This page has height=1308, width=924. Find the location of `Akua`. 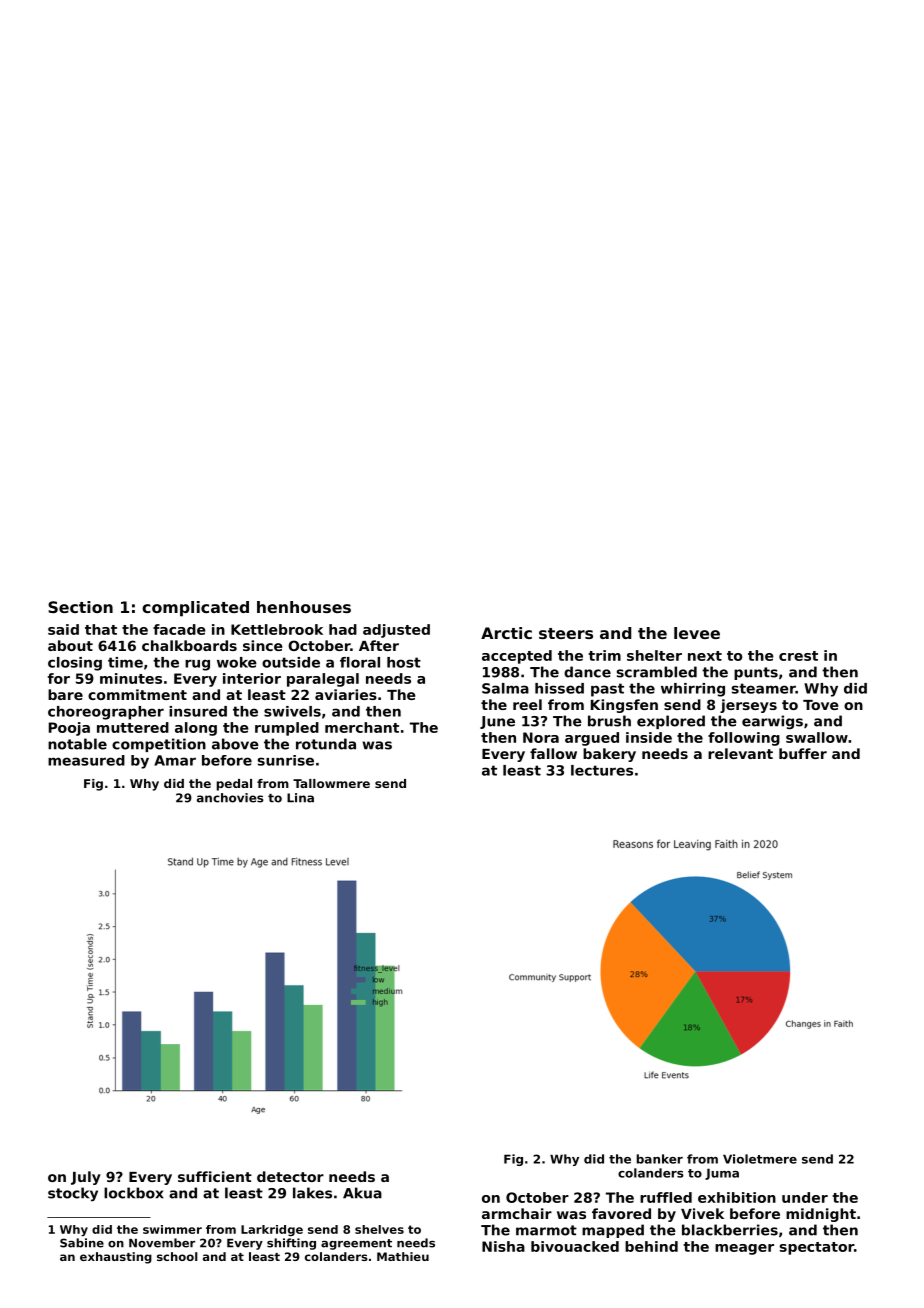

Akua is located at coordinates (362, 1193).
